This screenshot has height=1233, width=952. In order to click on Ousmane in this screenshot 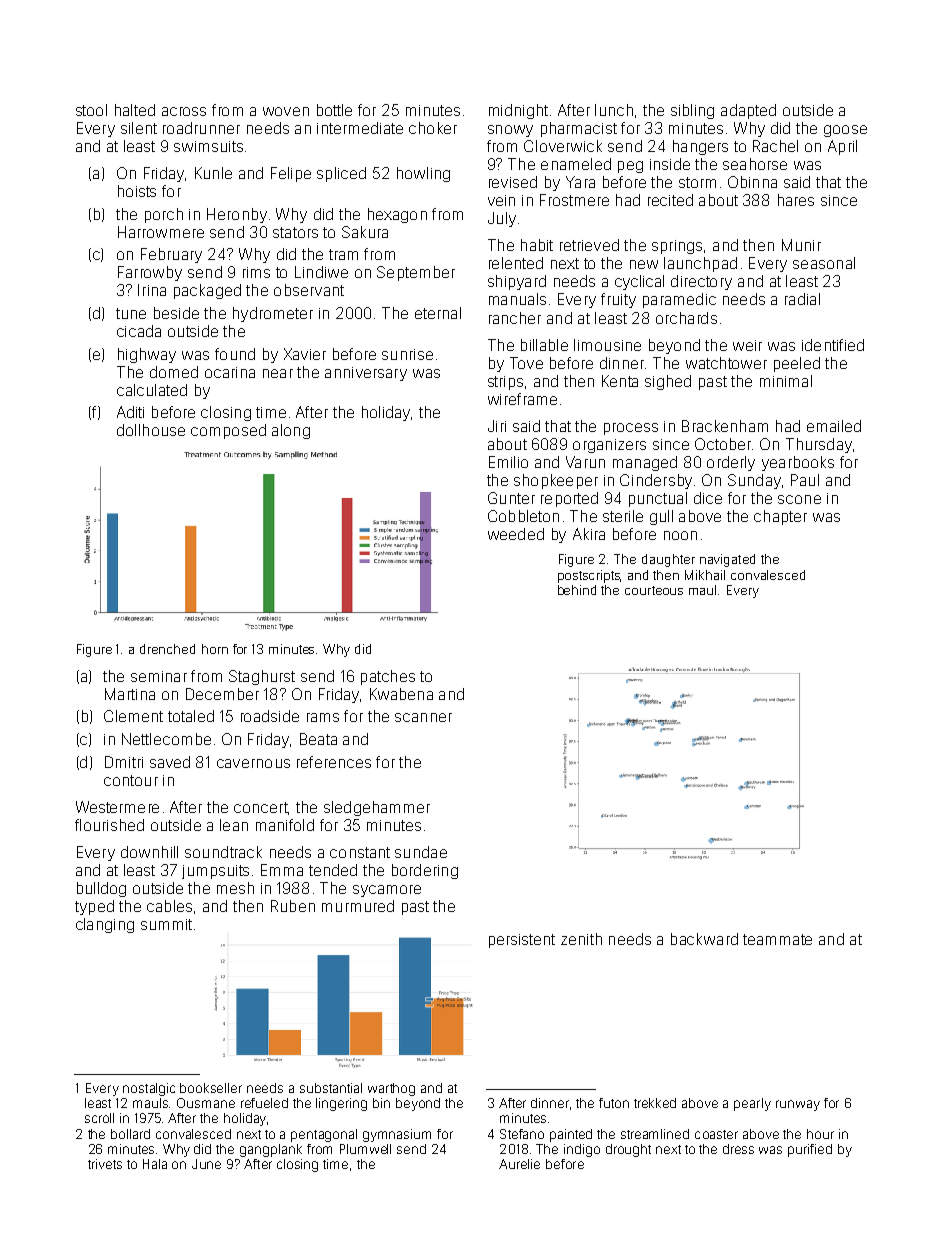, I will do `click(206, 1103)`.
